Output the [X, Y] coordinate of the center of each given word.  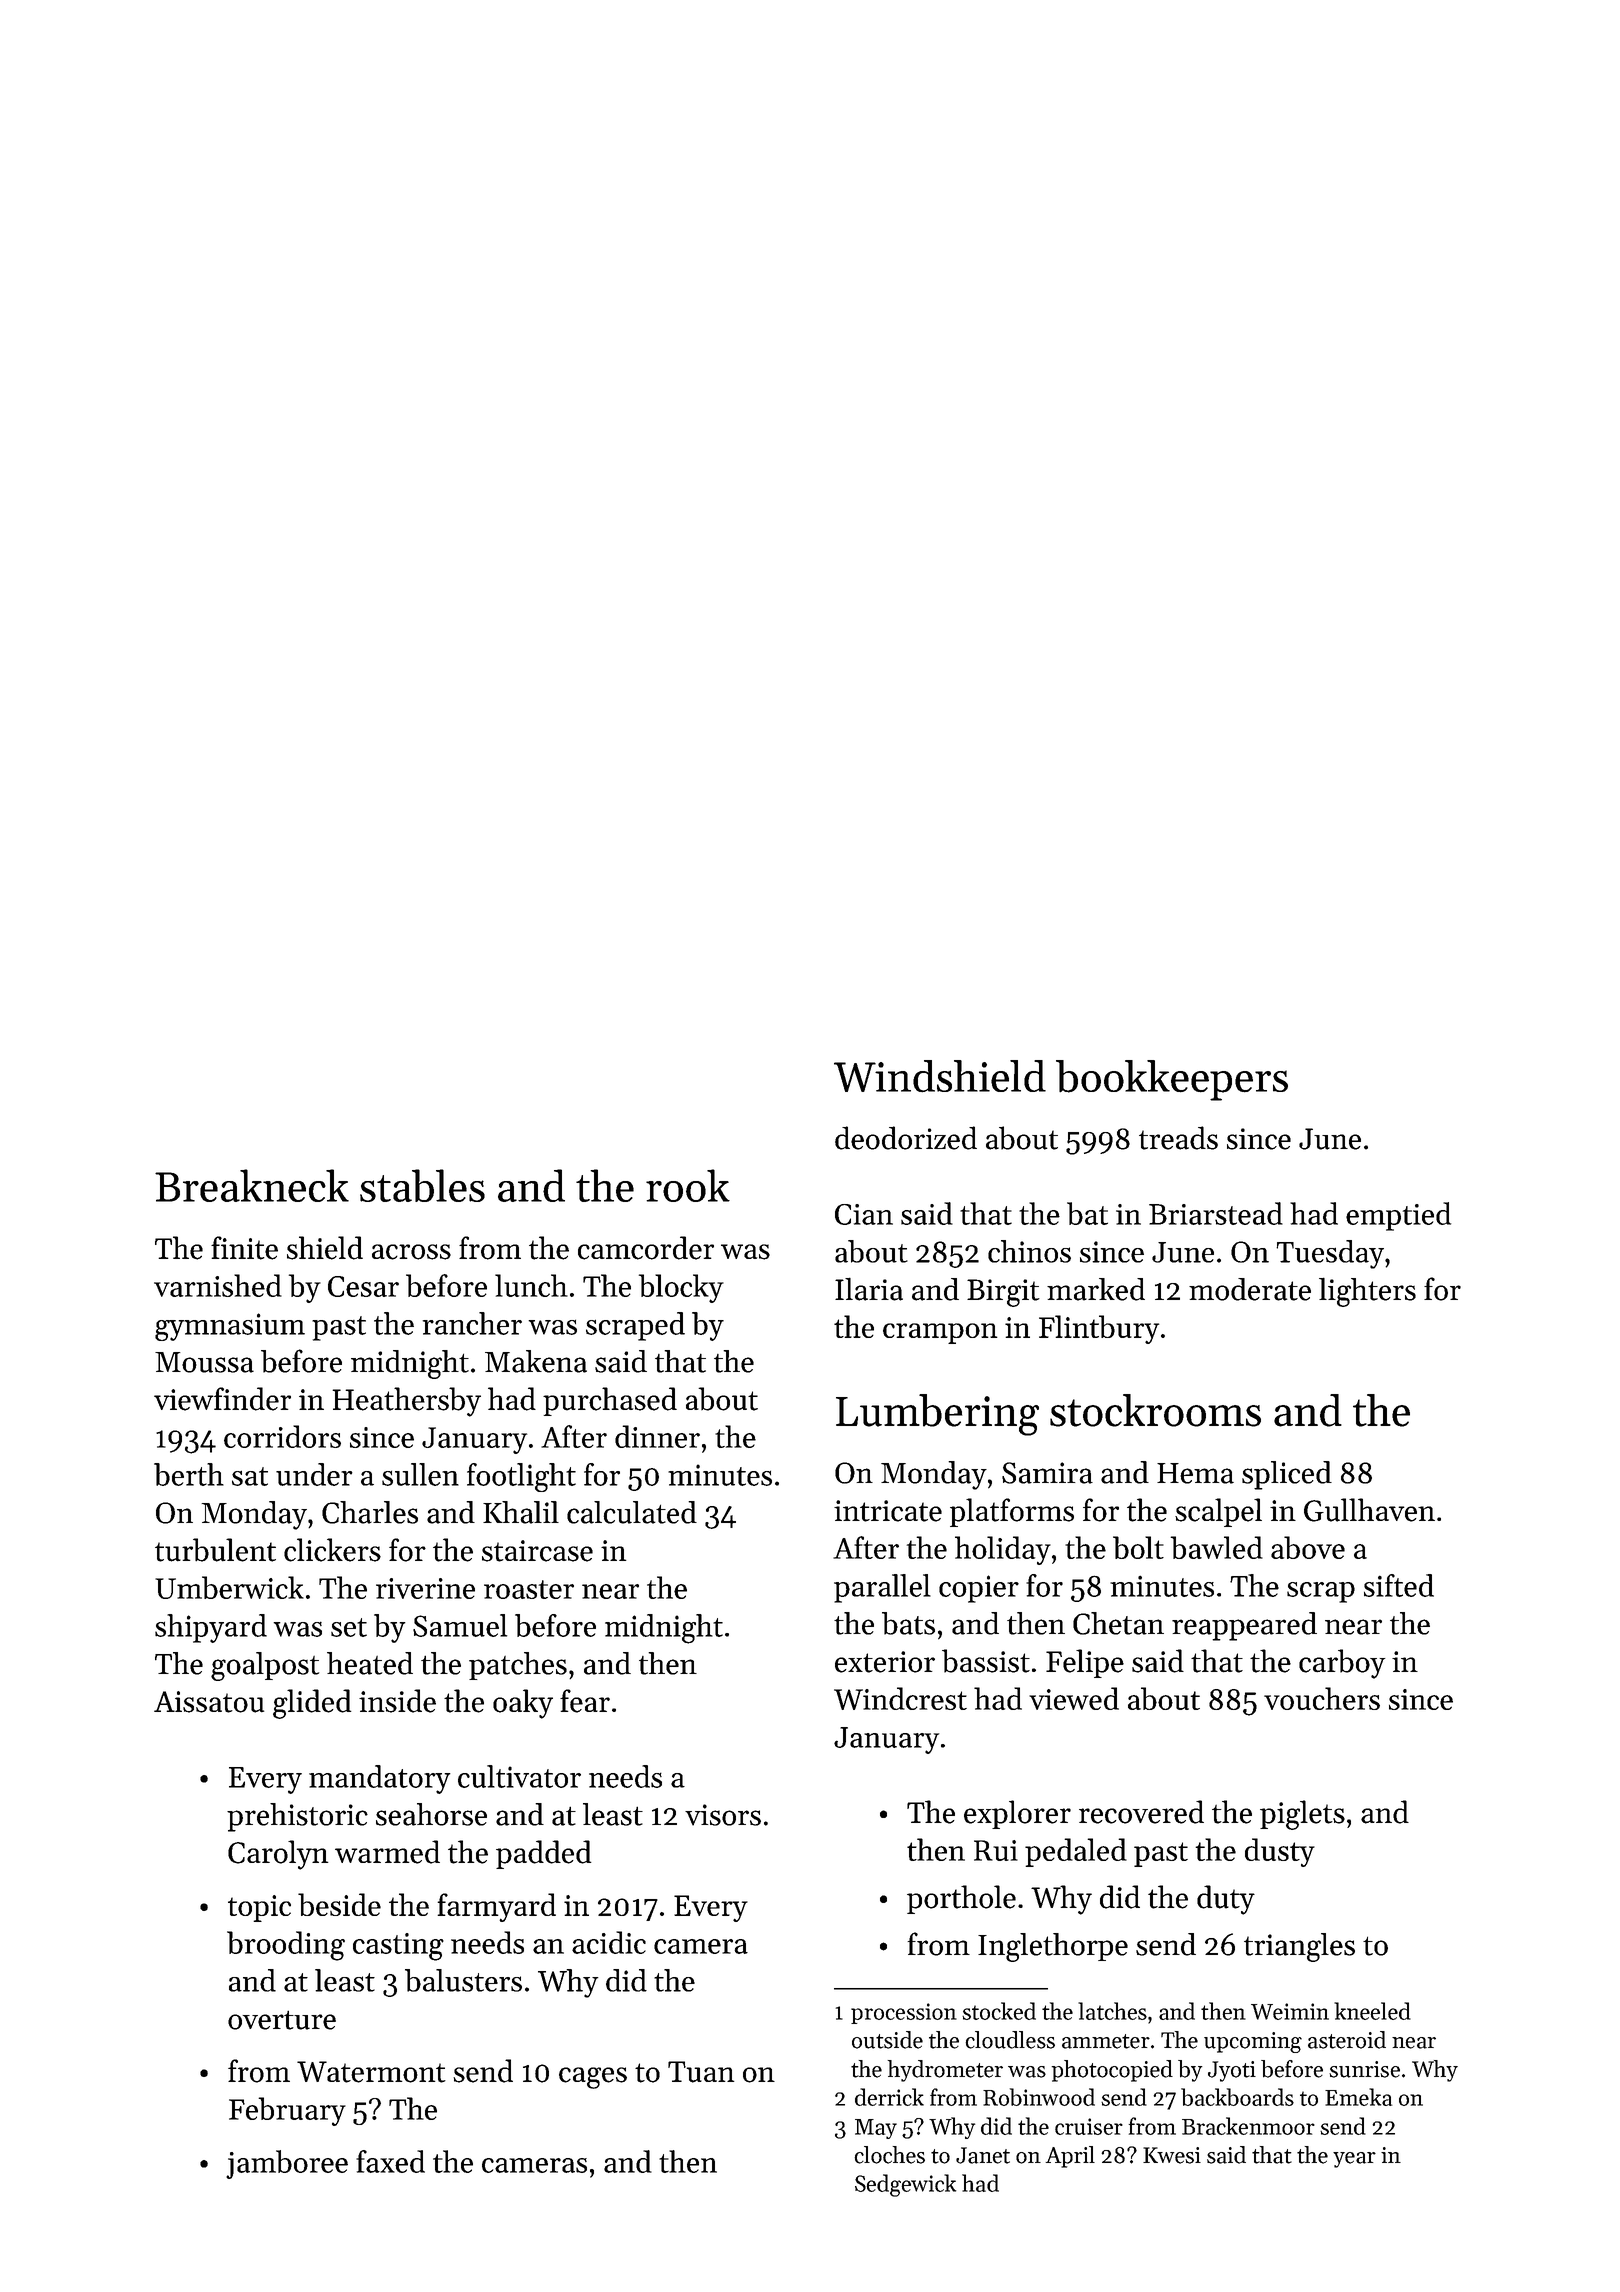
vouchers [1322, 1698]
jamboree [287, 2164]
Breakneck [252, 1185]
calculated [632, 1512]
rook [688, 1185]
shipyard [211, 1628]
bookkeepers [1172, 1080]
